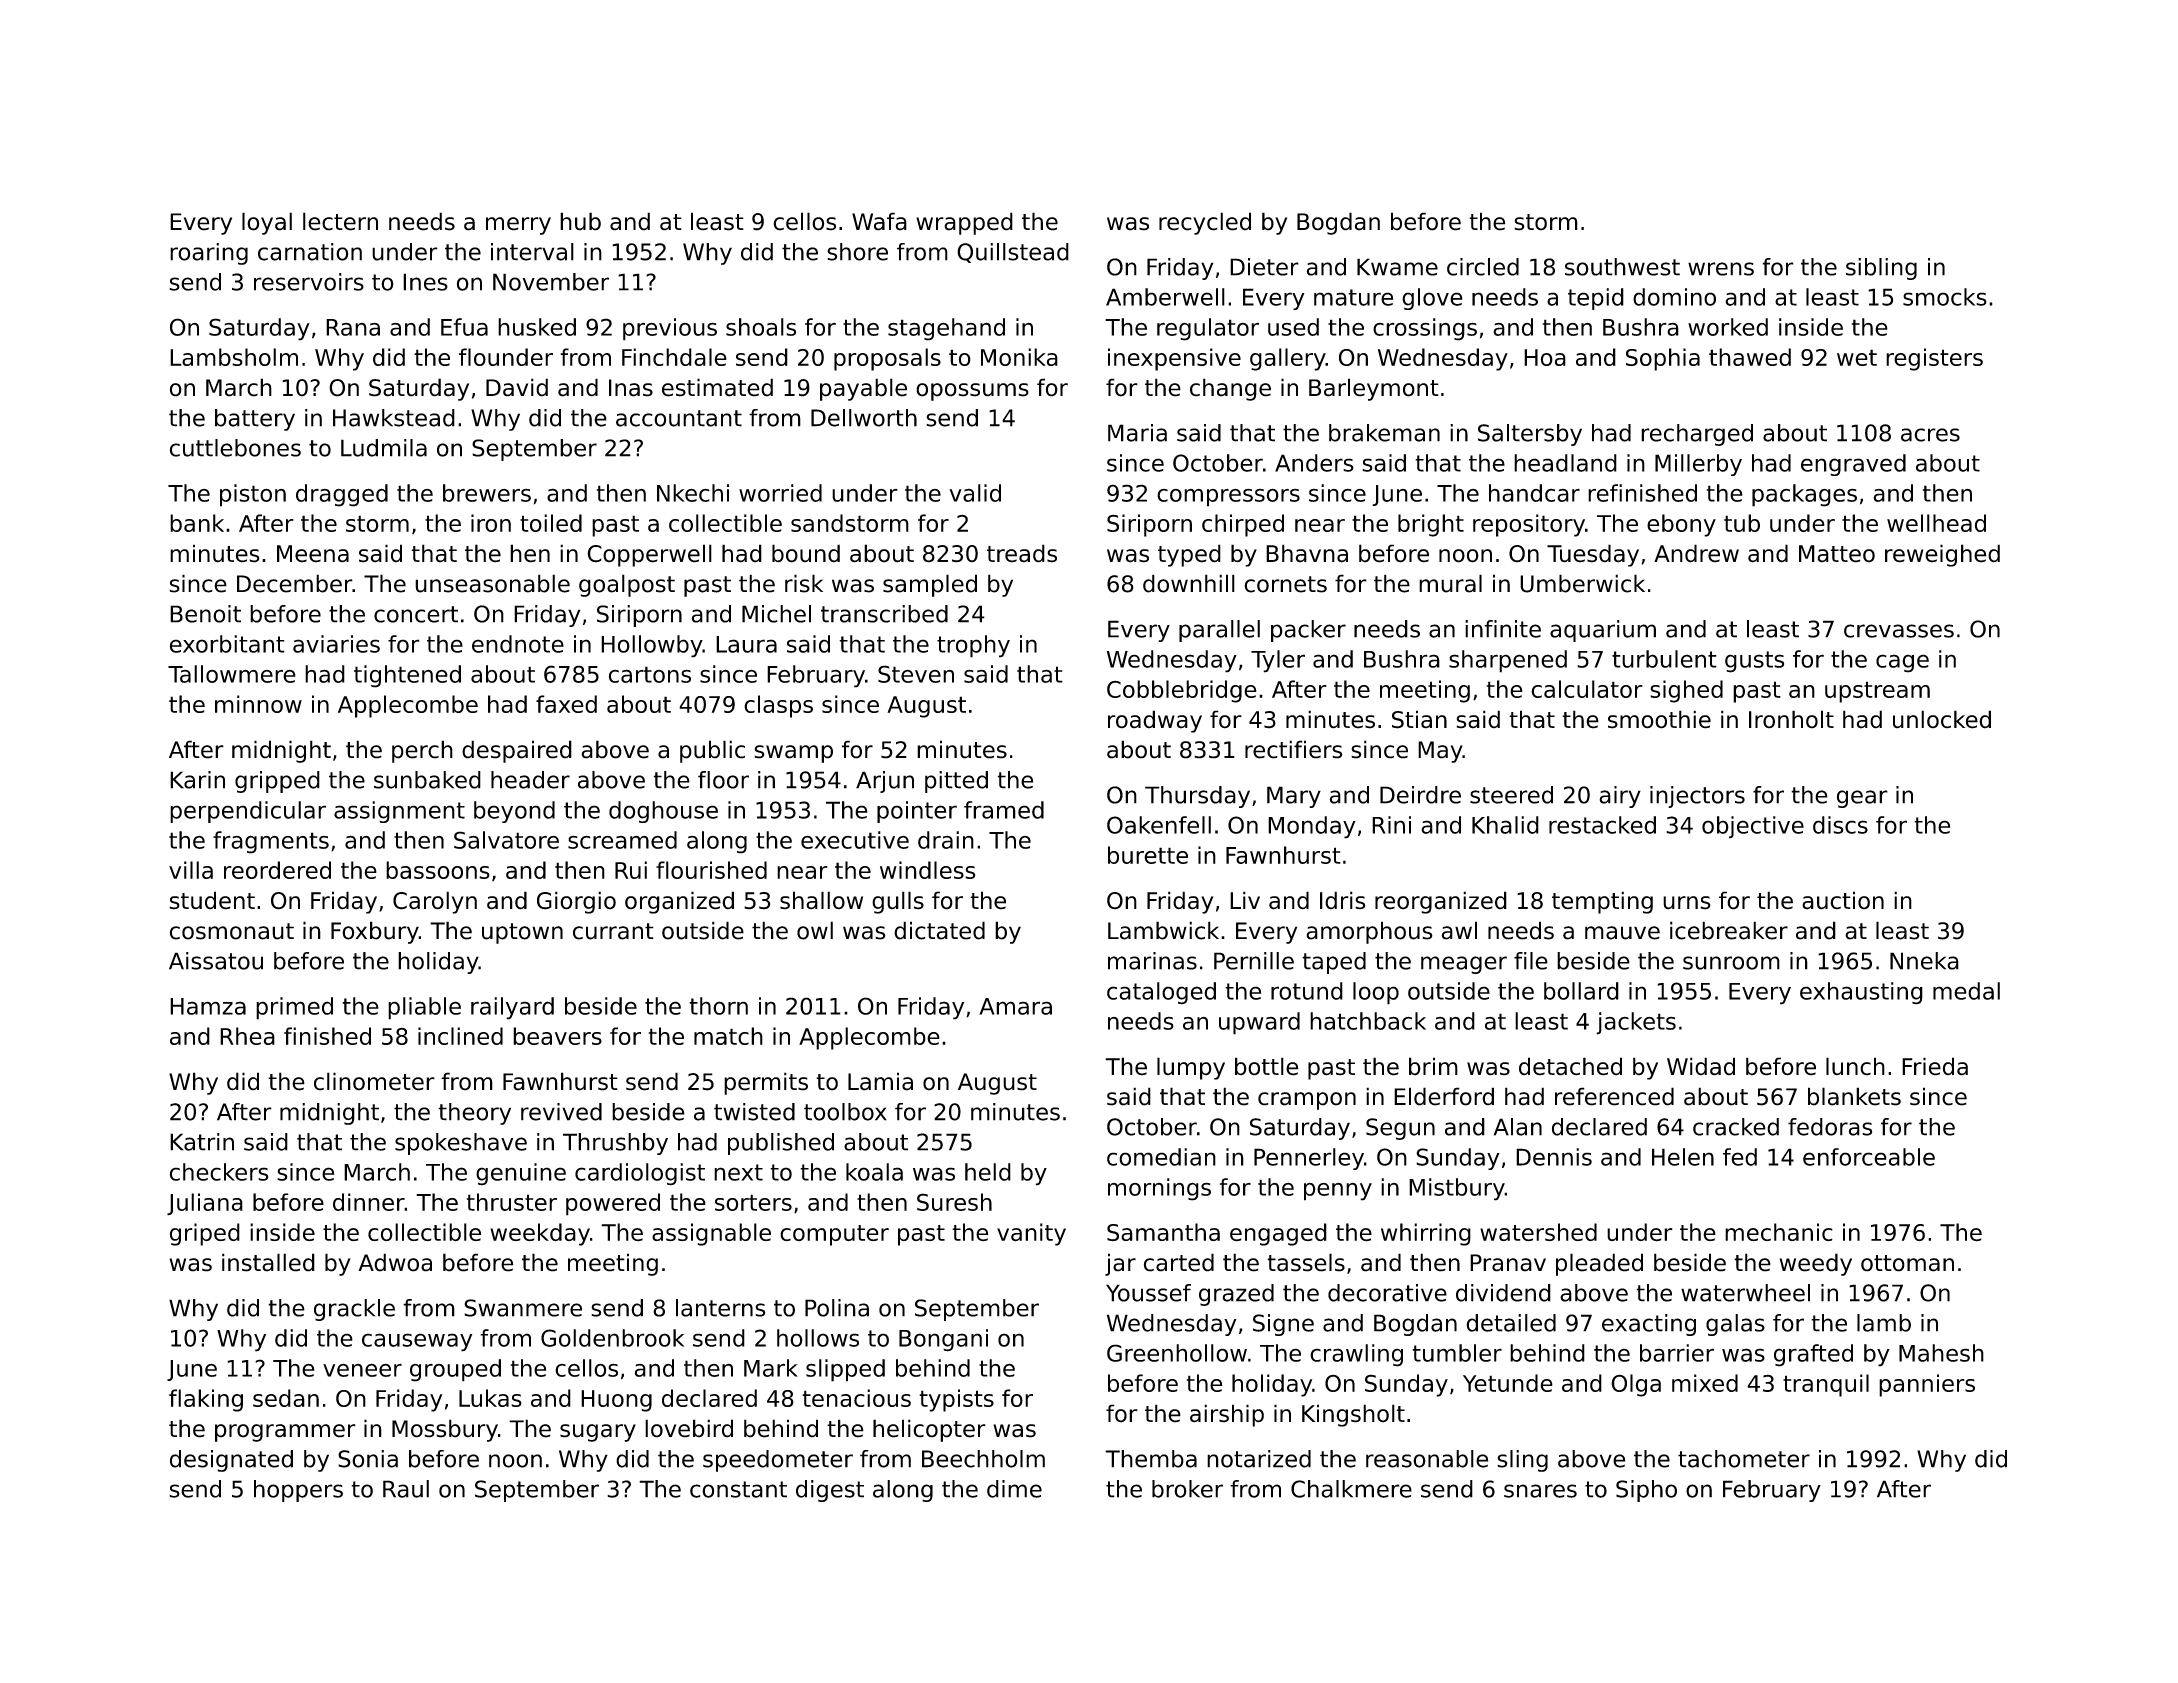 This screenshot has height=1683, width=2178. I want to click on Chalkmere, so click(1351, 1489).
